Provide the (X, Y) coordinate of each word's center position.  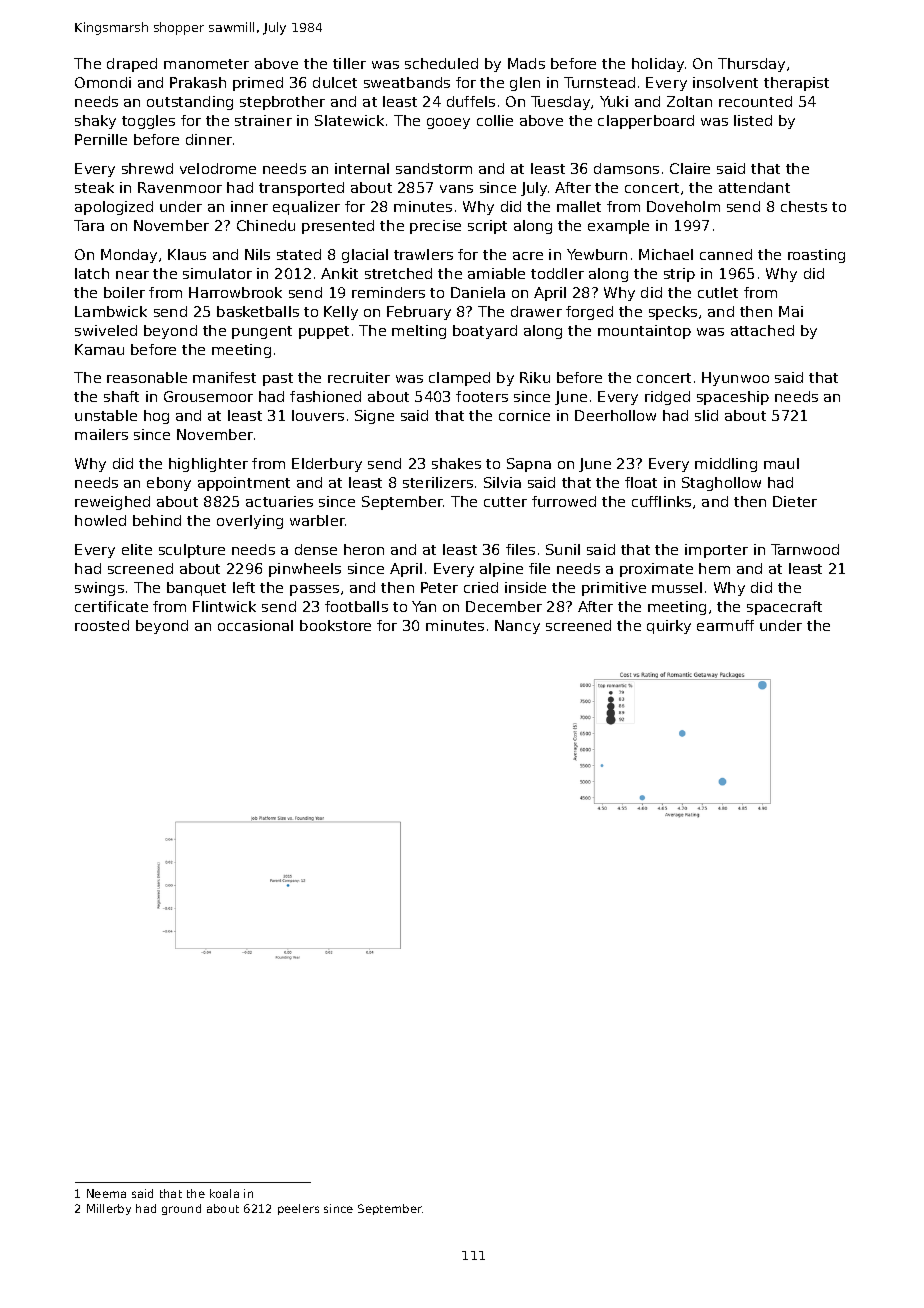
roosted (102, 625)
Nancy (517, 627)
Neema (106, 1193)
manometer (206, 64)
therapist (796, 84)
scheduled (441, 63)
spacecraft (784, 608)
